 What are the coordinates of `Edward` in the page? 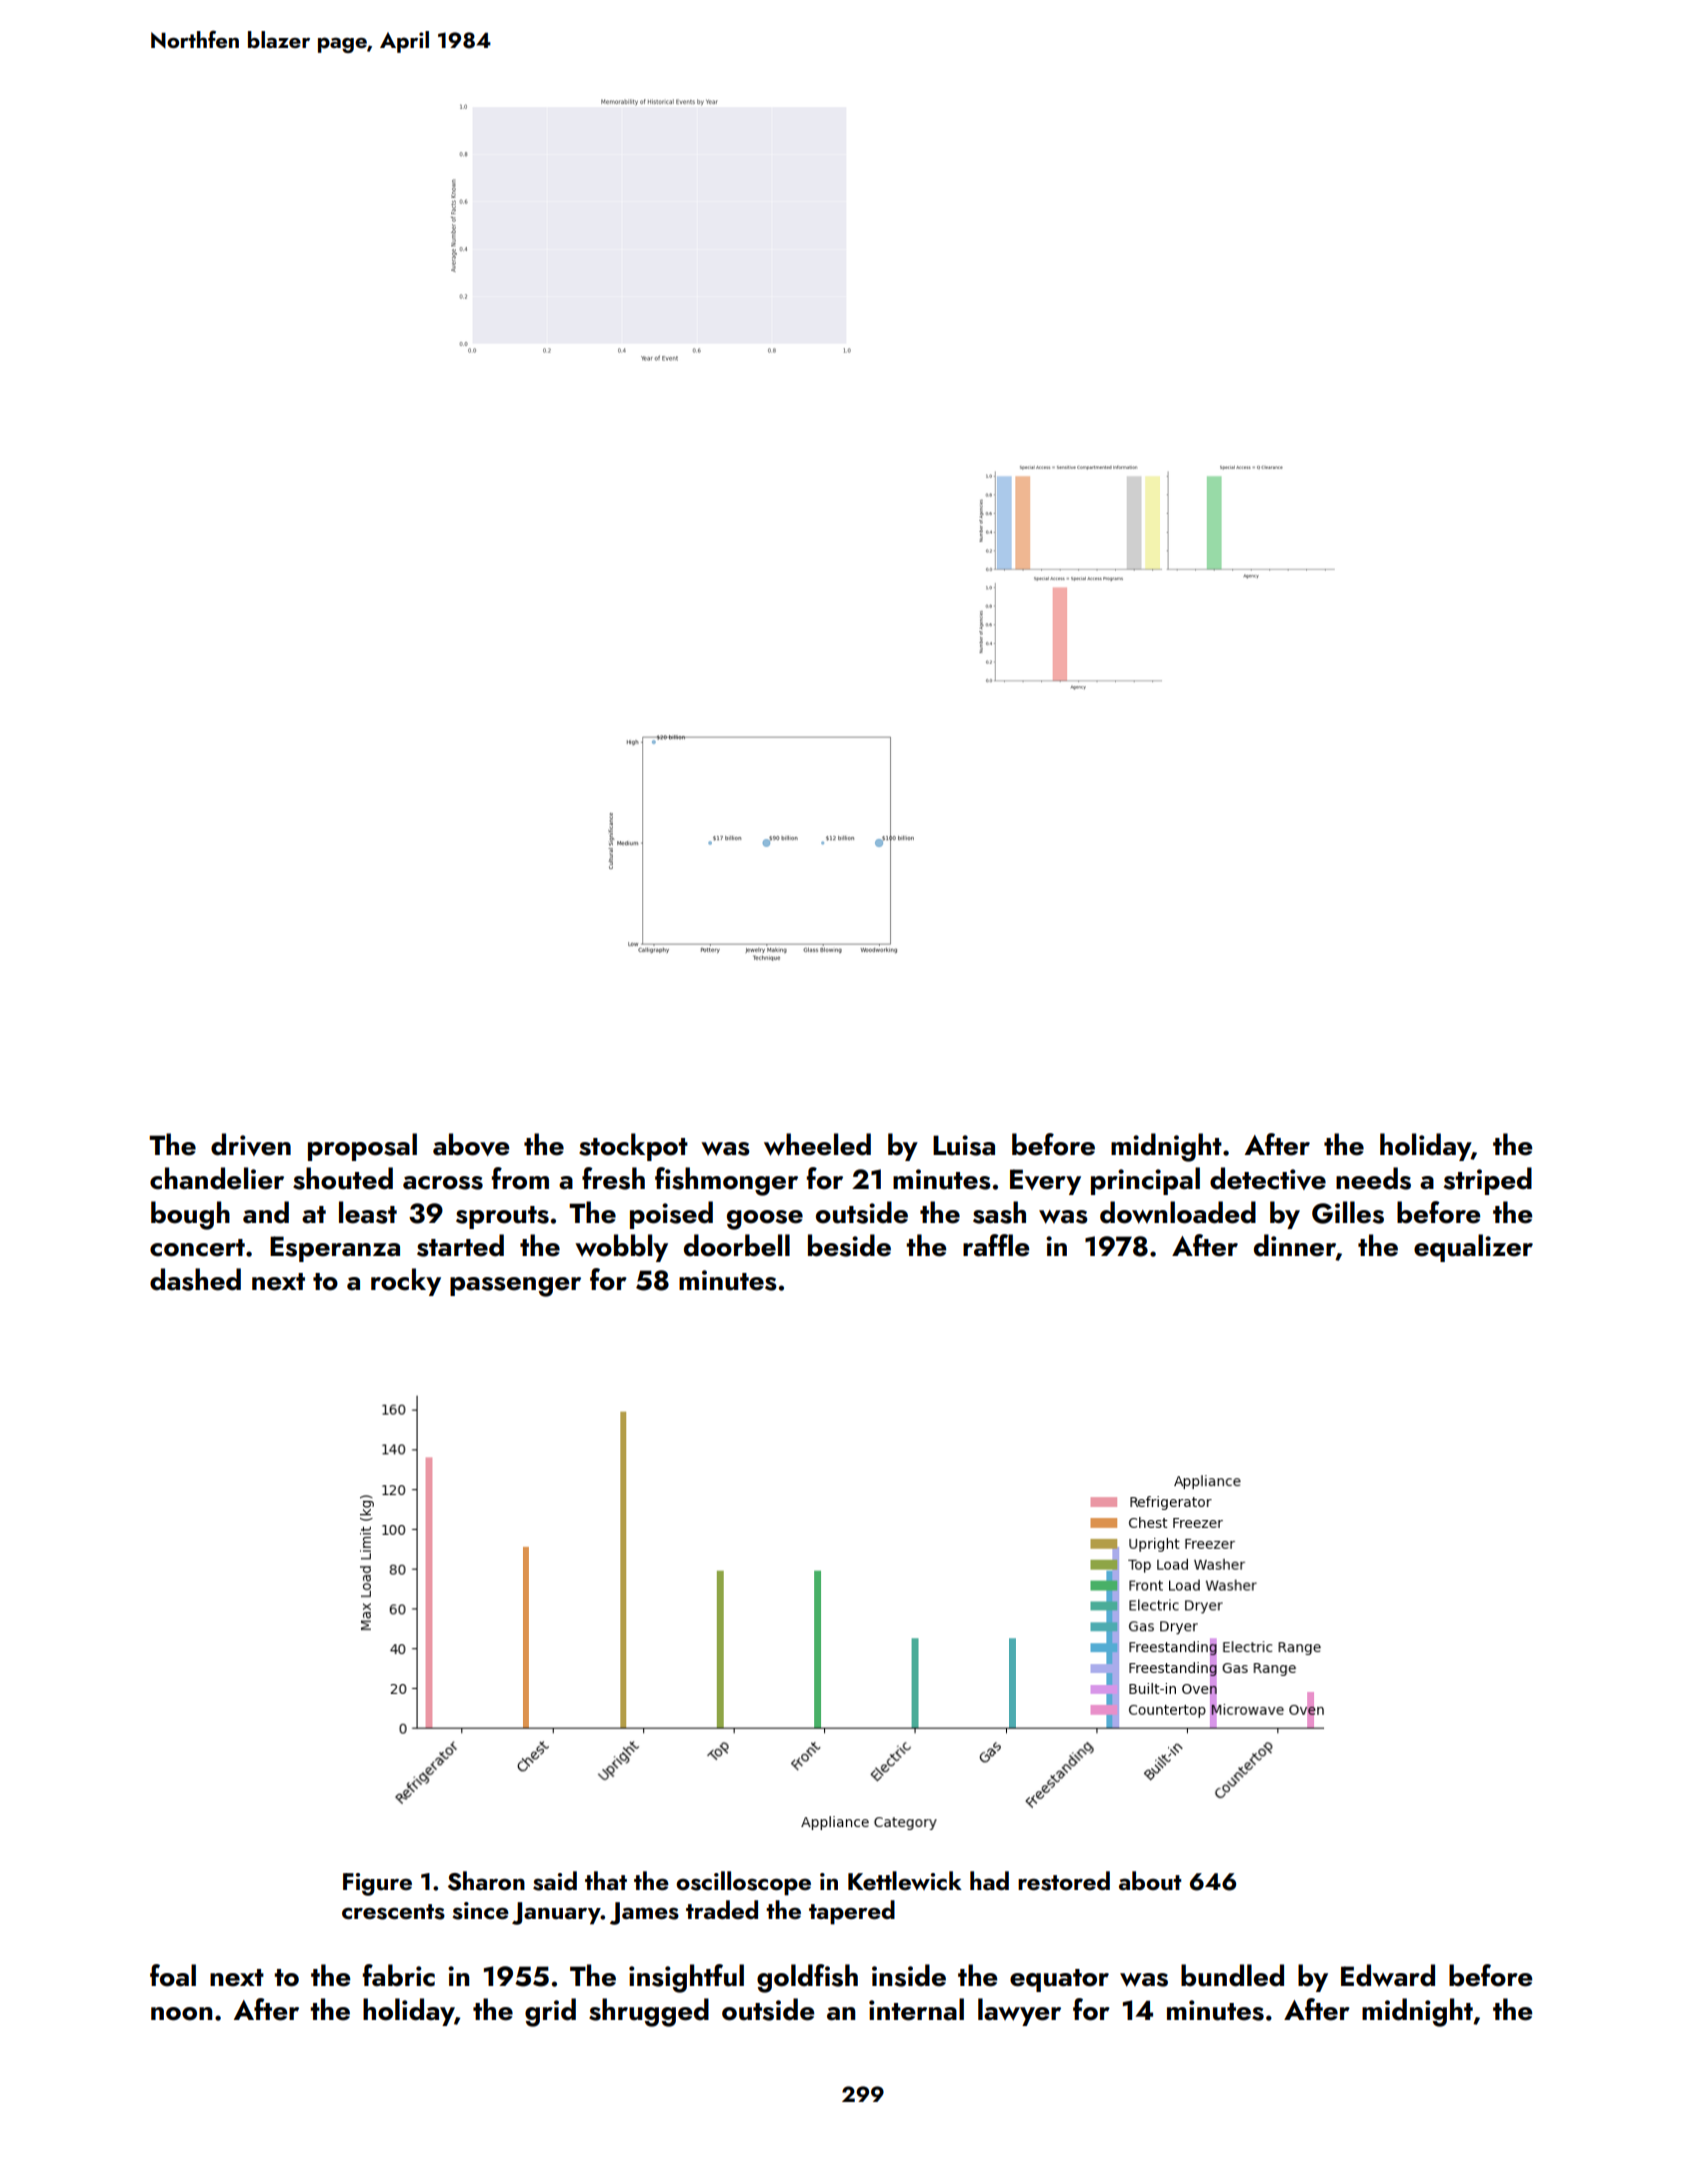 It's located at (1388, 1975).
